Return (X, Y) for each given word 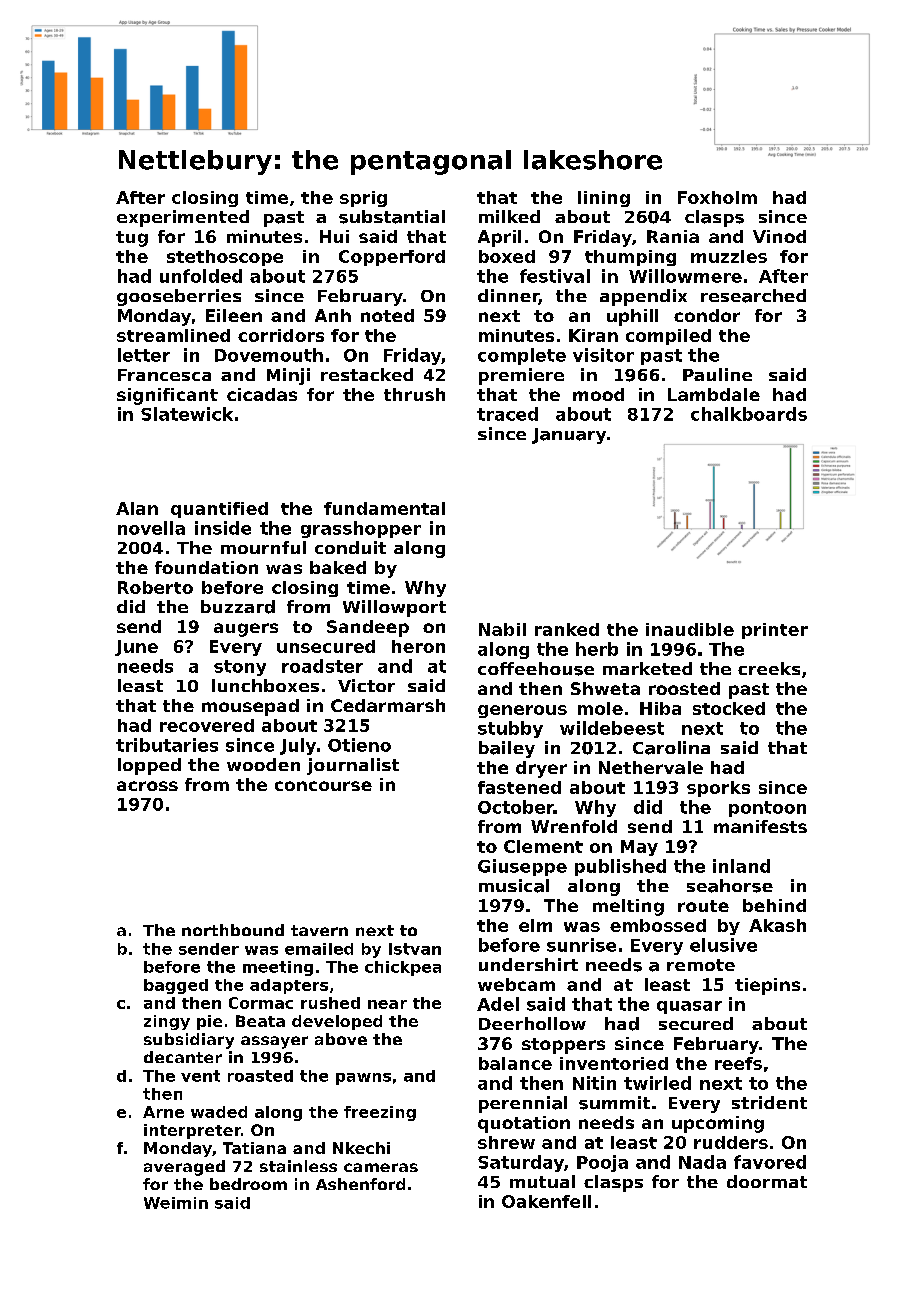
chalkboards (749, 414)
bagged (176, 986)
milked (509, 216)
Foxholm (717, 197)
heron (418, 646)
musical (514, 886)
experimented (183, 218)
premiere (521, 376)
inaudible (690, 629)
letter (144, 355)
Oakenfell (546, 1201)
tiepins (767, 986)
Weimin (176, 1203)
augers (246, 630)
